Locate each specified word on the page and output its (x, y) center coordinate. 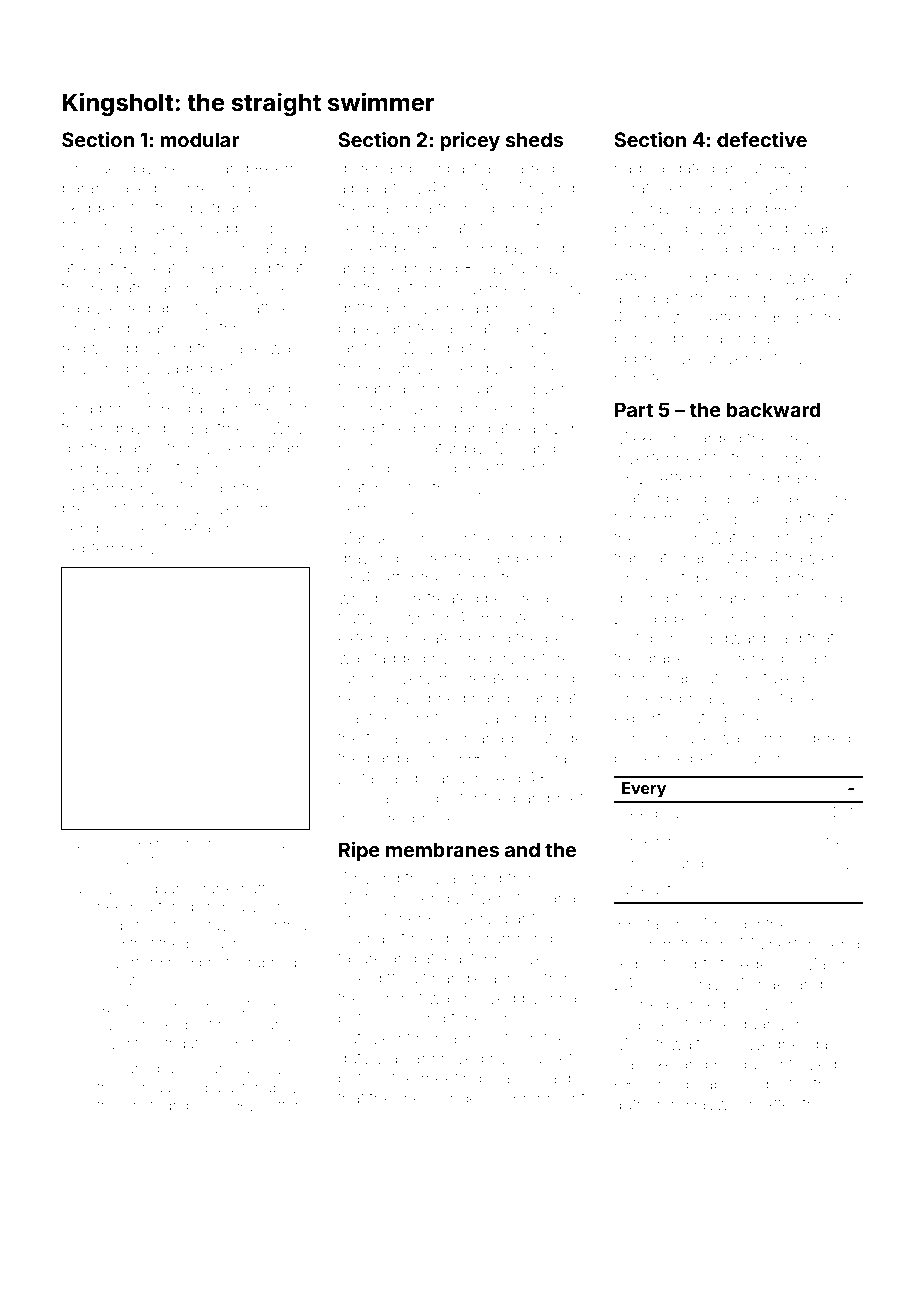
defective (762, 139)
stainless (804, 698)
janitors (364, 350)
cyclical (365, 800)
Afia (196, 527)
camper (512, 560)
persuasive (161, 1090)
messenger (441, 1101)
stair (191, 845)
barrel (140, 448)
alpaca (362, 189)
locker (795, 298)
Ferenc (190, 167)
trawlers (814, 558)
